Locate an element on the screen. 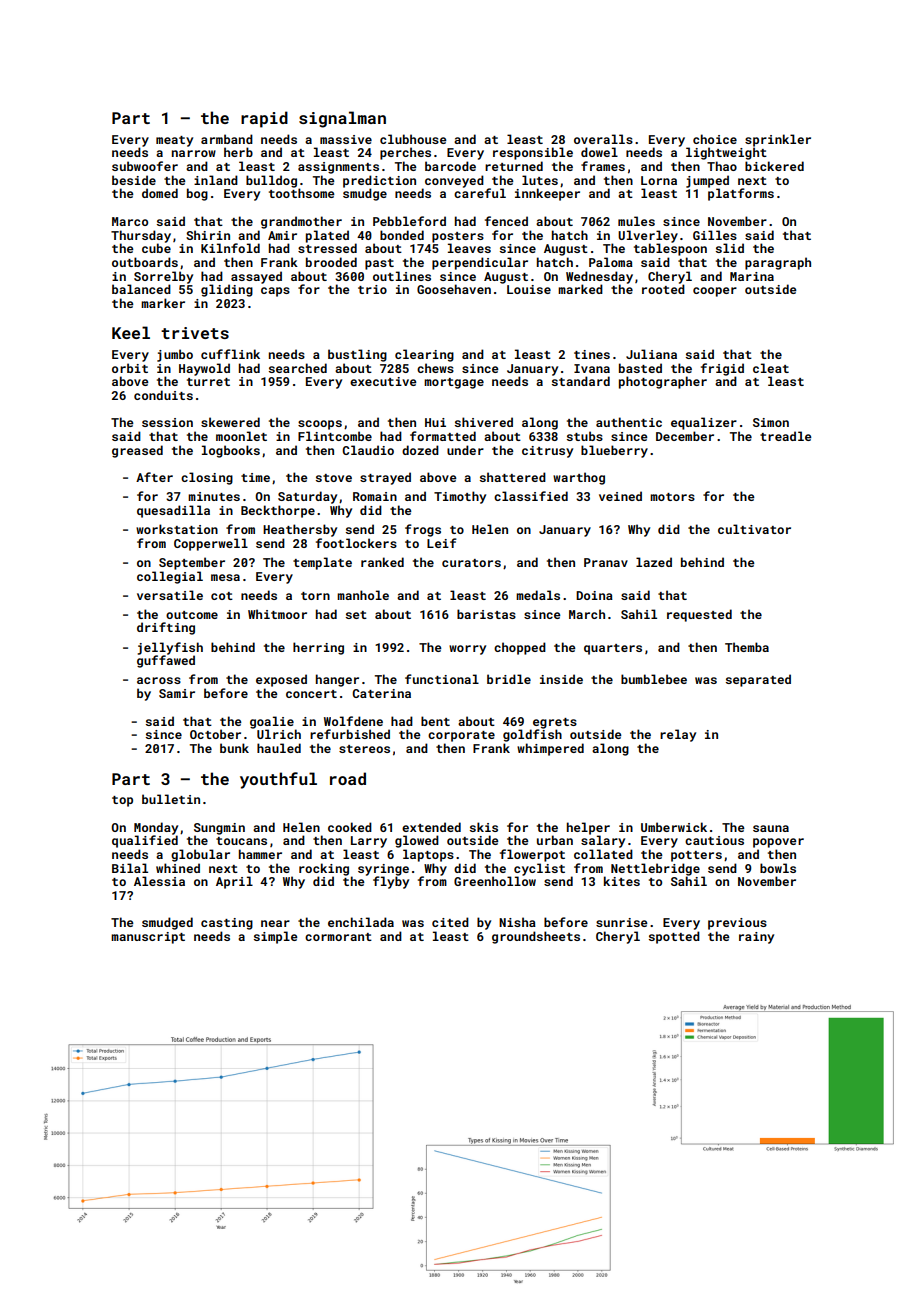  cleat is located at coordinates (771, 368).
